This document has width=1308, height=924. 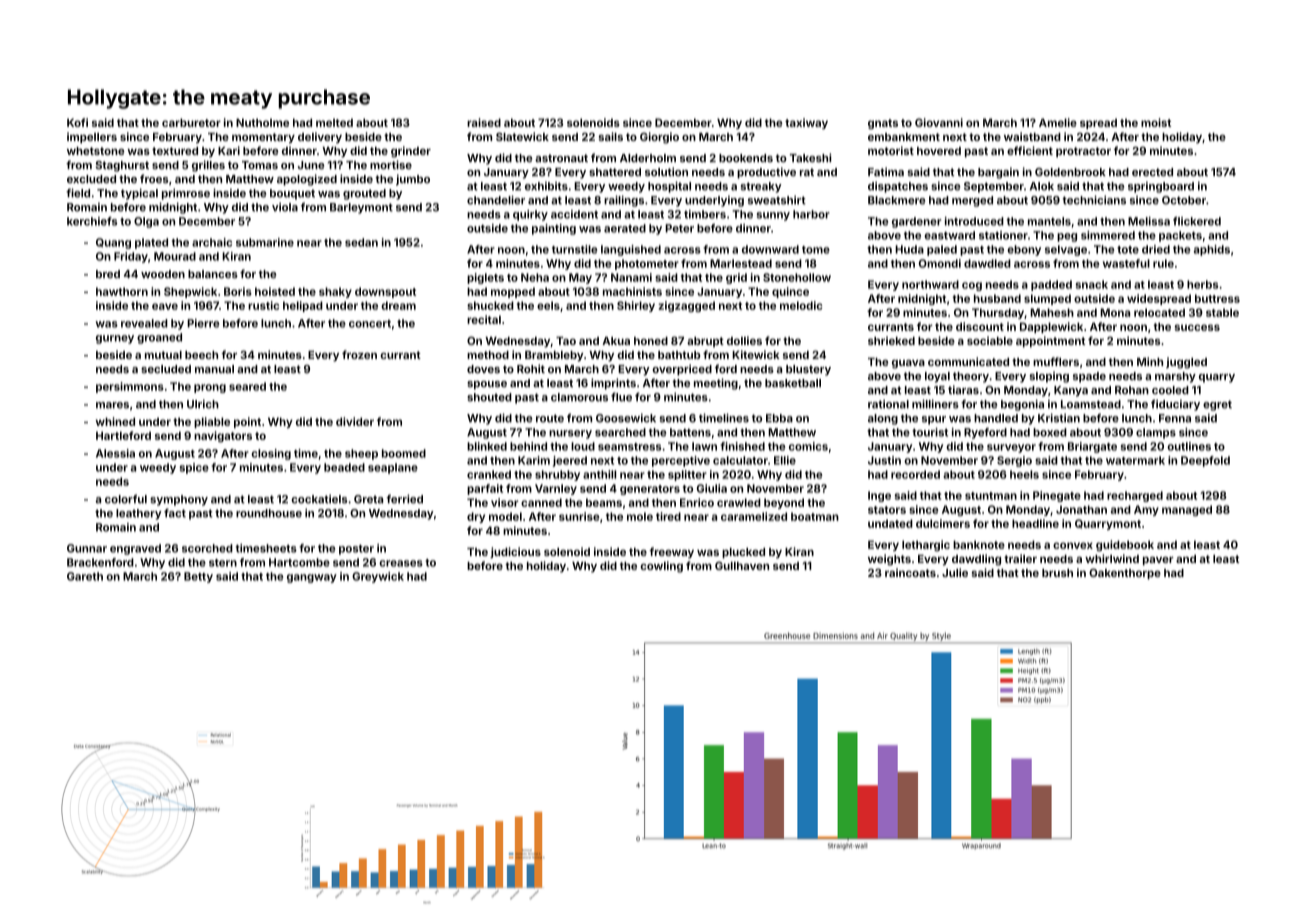 What do you see at coordinates (1156, 122) in the document?
I see `moist` at bounding box center [1156, 122].
